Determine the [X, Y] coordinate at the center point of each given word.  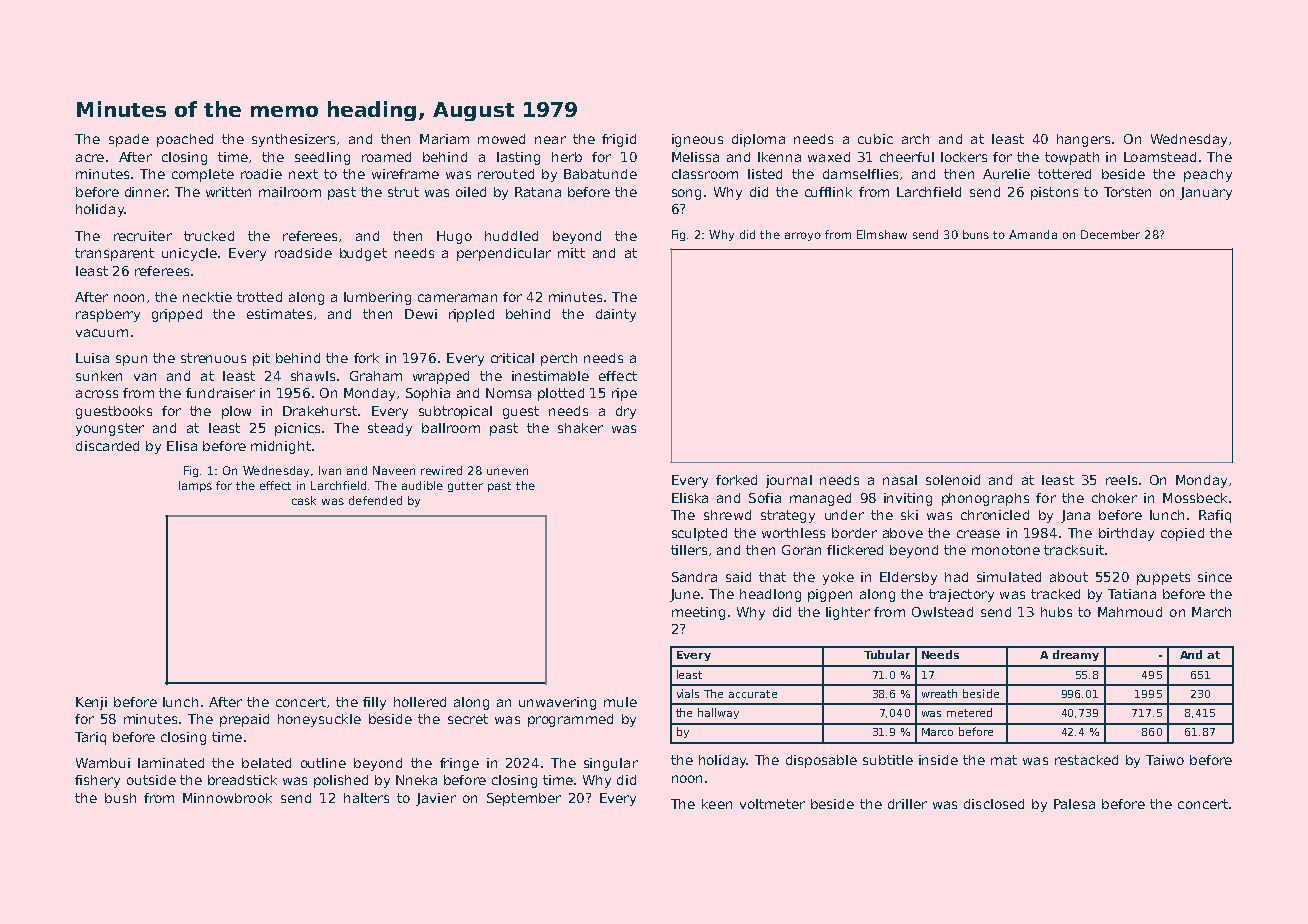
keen [717, 804]
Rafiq [1215, 516]
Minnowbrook [227, 798]
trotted [259, 297]
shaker [580, 428]
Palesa [1074, 804]
